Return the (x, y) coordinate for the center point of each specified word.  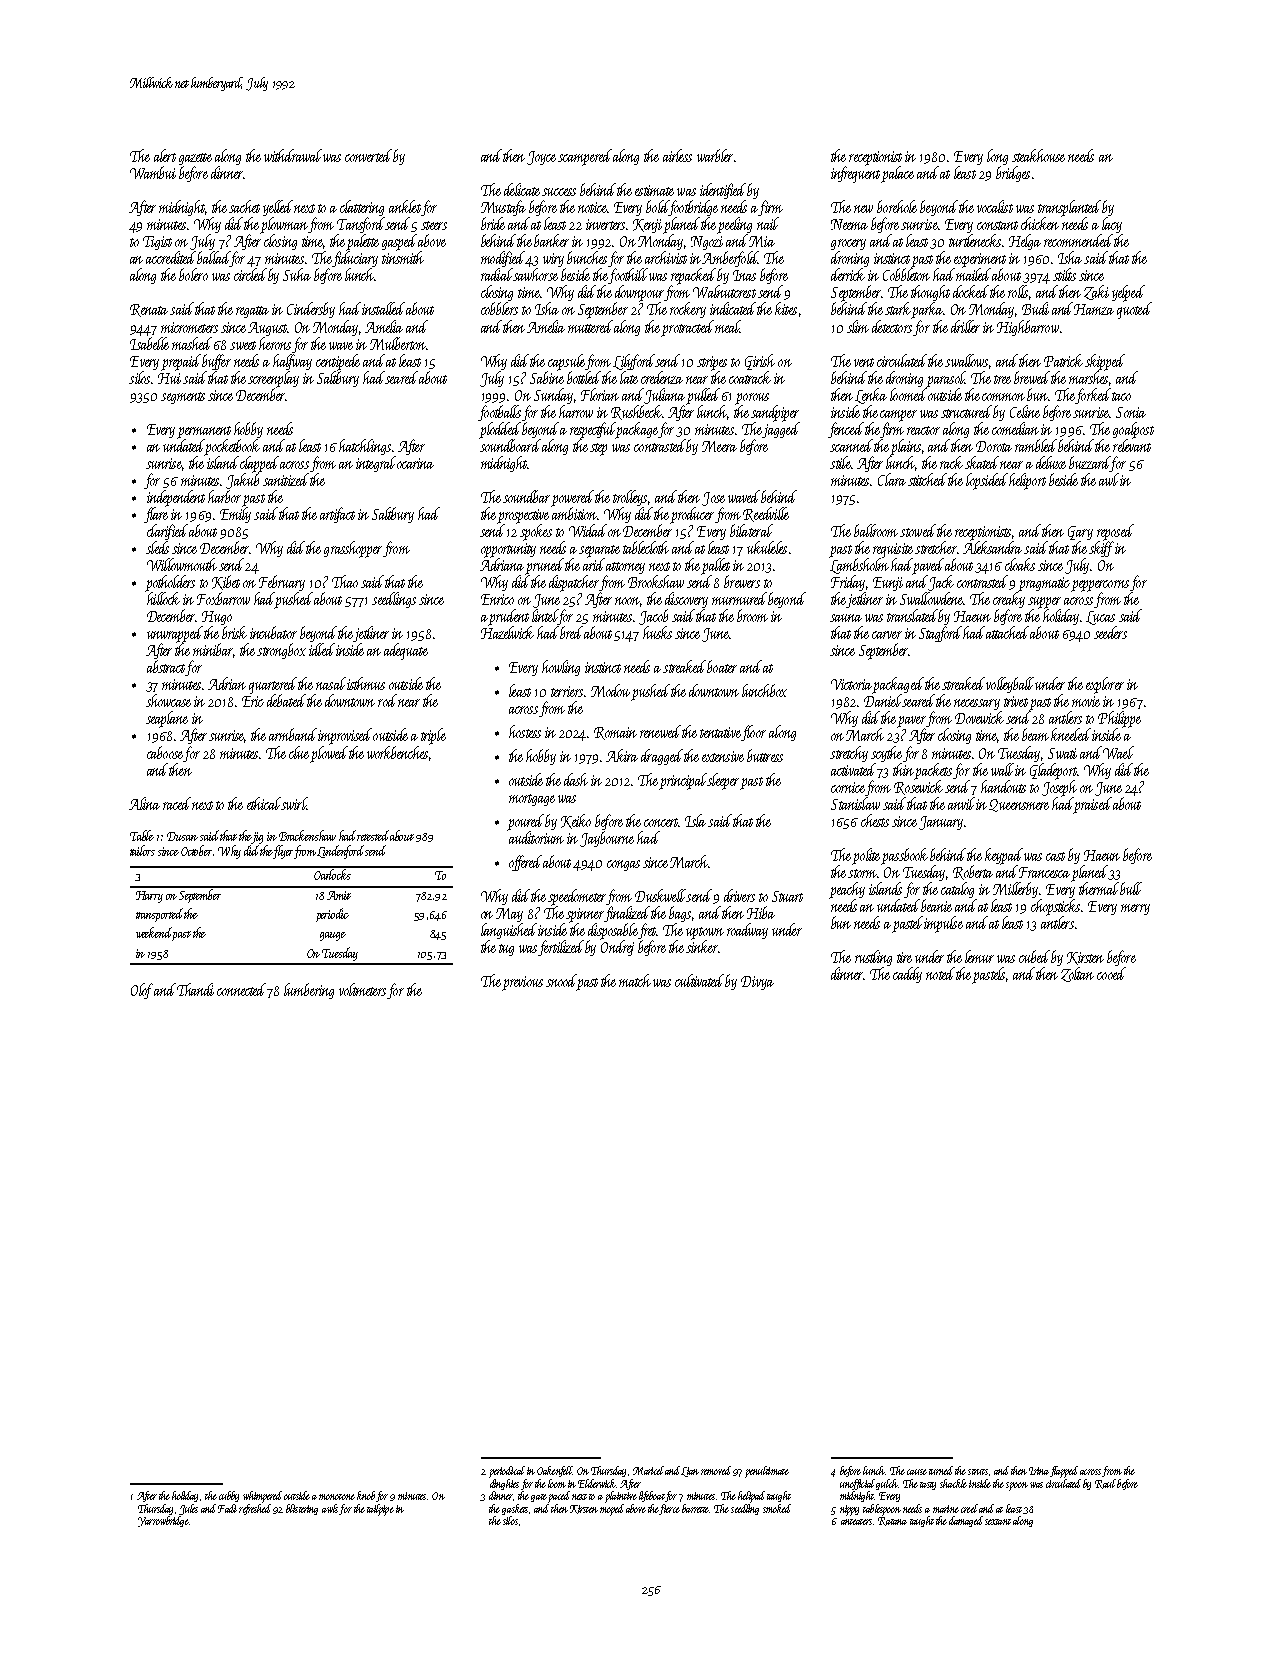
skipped (1105, 362)
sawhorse (535, 274)
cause (917, 1472)
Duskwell (660, 895)
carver (887, 635)
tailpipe (380, 1510)
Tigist (157, 243)
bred (571, 632)
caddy (907, 975)
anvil (961, 803)
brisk (234, 632)
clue (299, 752)
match (635, 980)
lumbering (309, 991)
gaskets (515, 1509)
